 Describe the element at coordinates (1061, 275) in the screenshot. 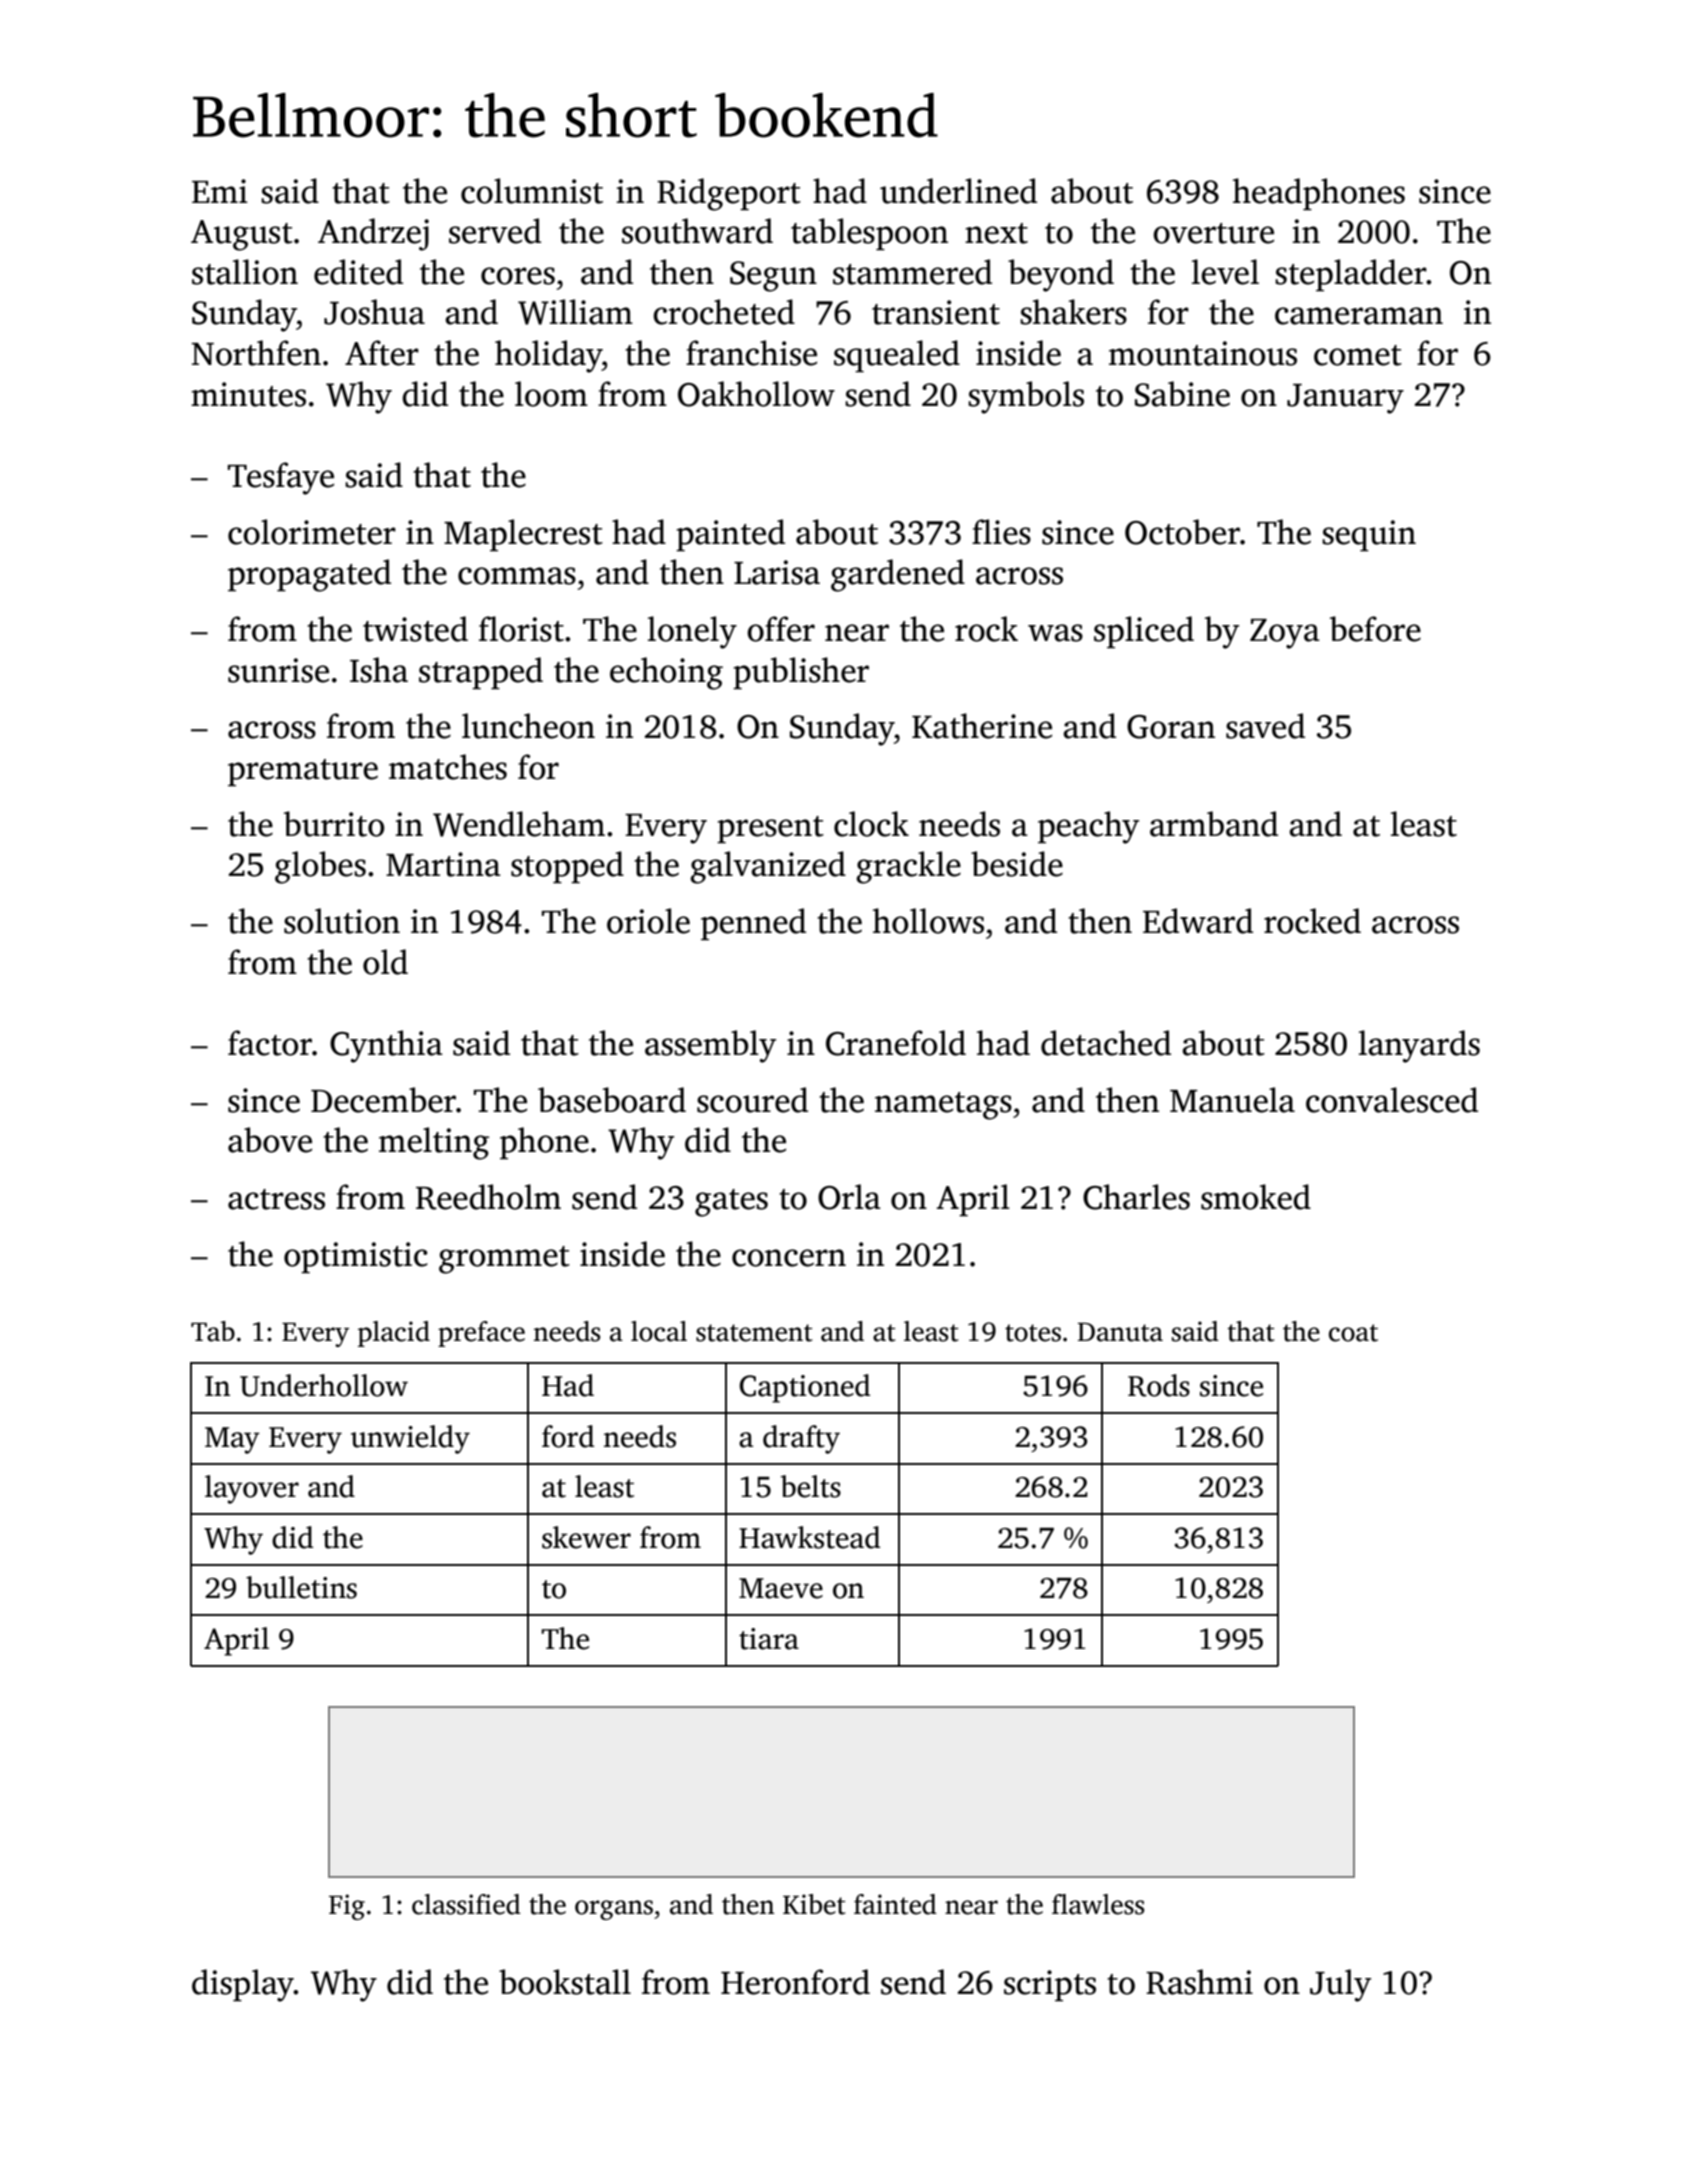

I see `beyond` at that location.
